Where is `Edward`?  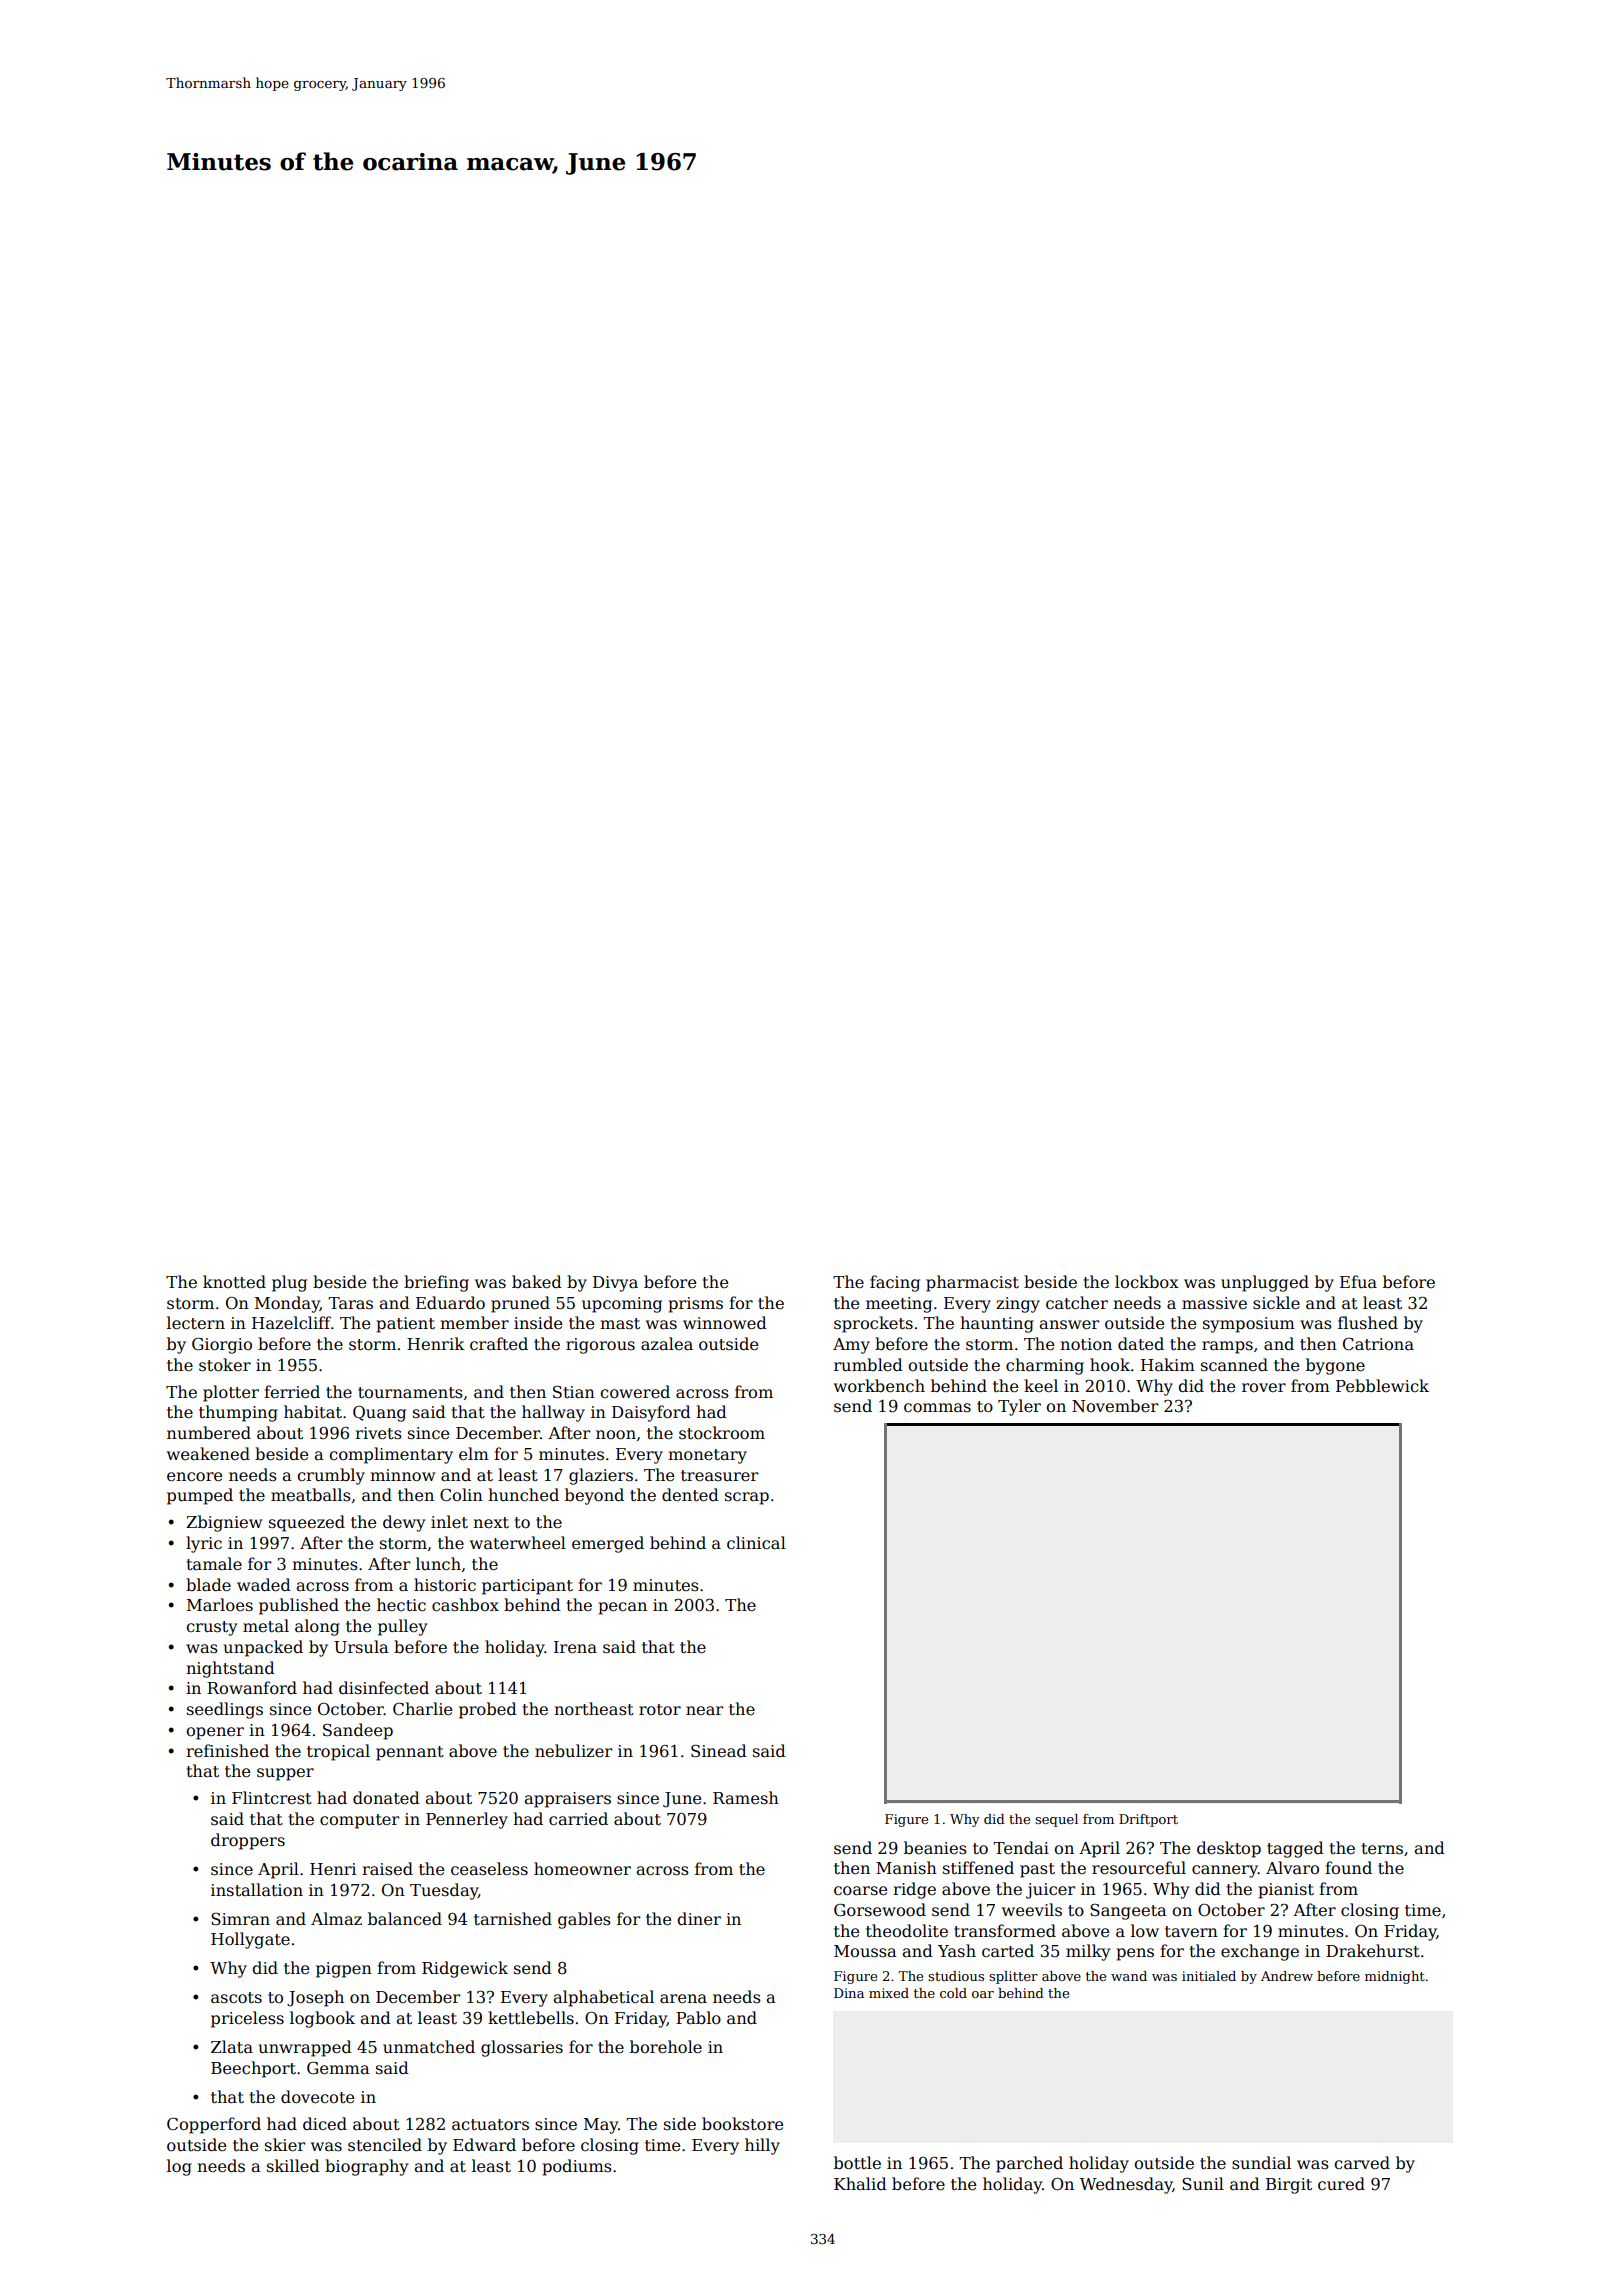 Edward is located at coordinates (484, 2145).
